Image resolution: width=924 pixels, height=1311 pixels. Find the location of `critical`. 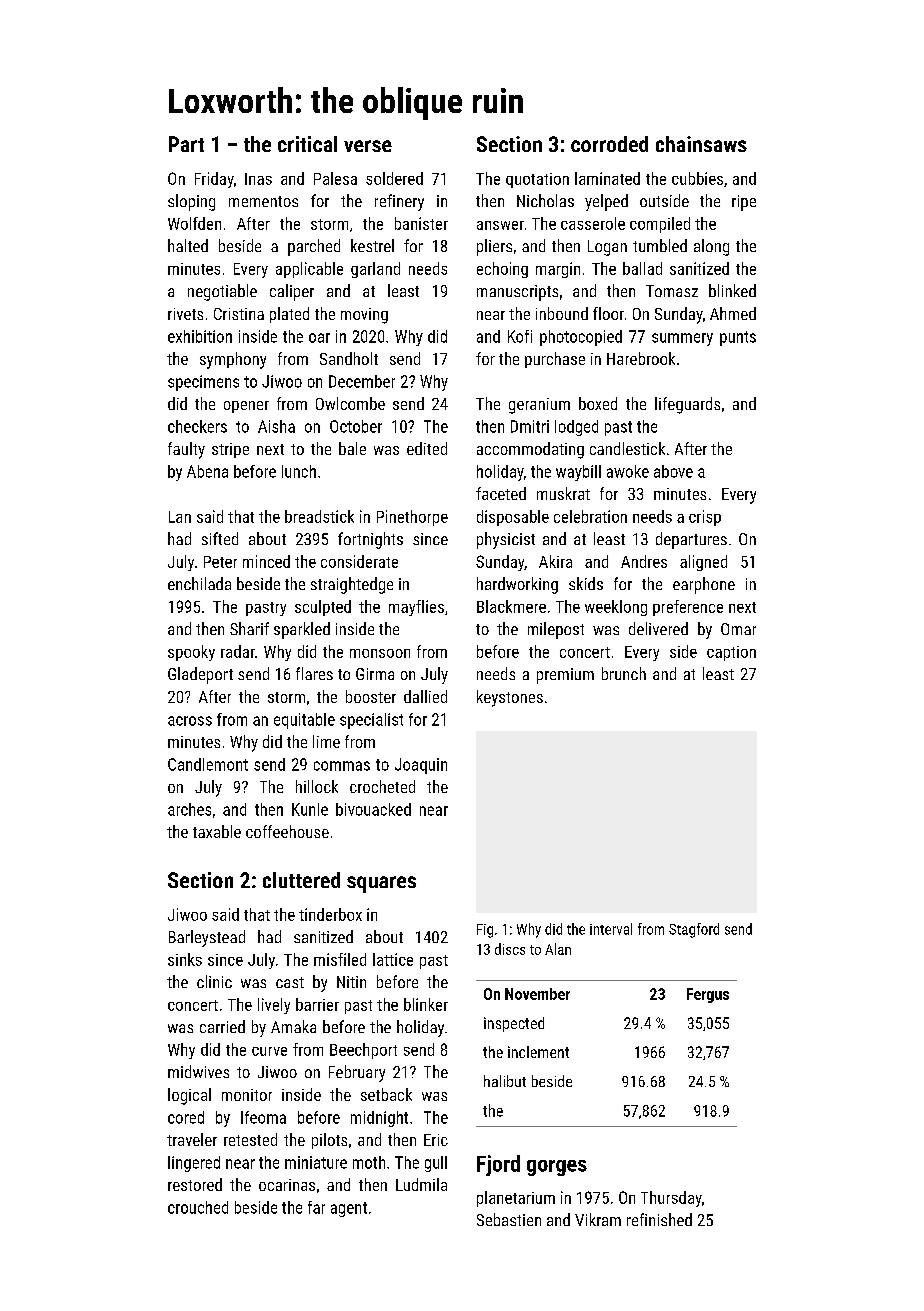

critical is located at coordinates (307, 144).
